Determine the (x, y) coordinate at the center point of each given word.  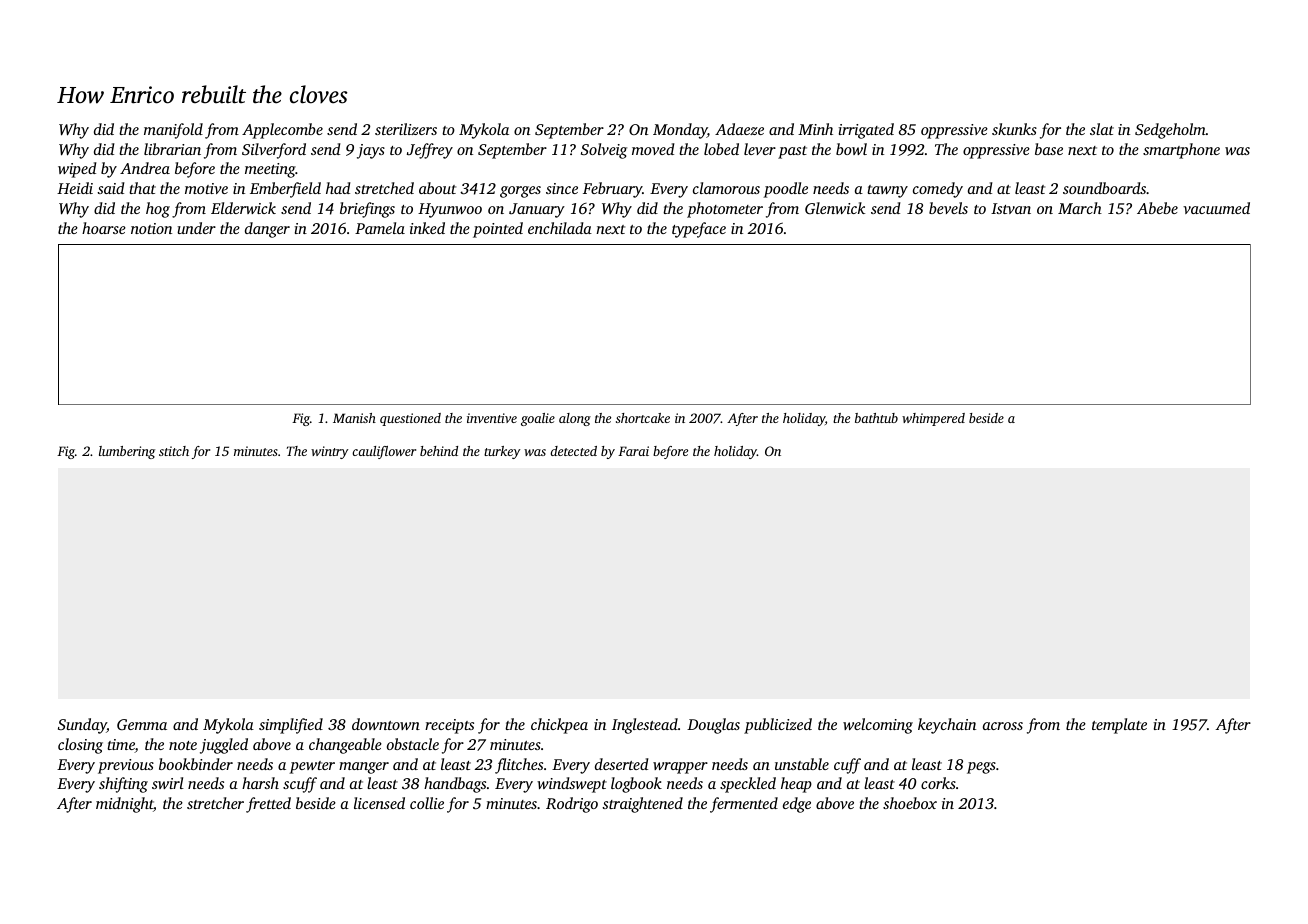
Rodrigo (572, 805)
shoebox (910, 803)
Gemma (142, 724)
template (1119, 726)
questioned (410, 419)
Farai (633, 451)
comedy (938, 190)
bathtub (876, 418)
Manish (354, 418)
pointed (498, 230)
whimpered (933, 419)
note (183, 745)
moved (653, 149)
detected (573, 451)
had (338, 188)
